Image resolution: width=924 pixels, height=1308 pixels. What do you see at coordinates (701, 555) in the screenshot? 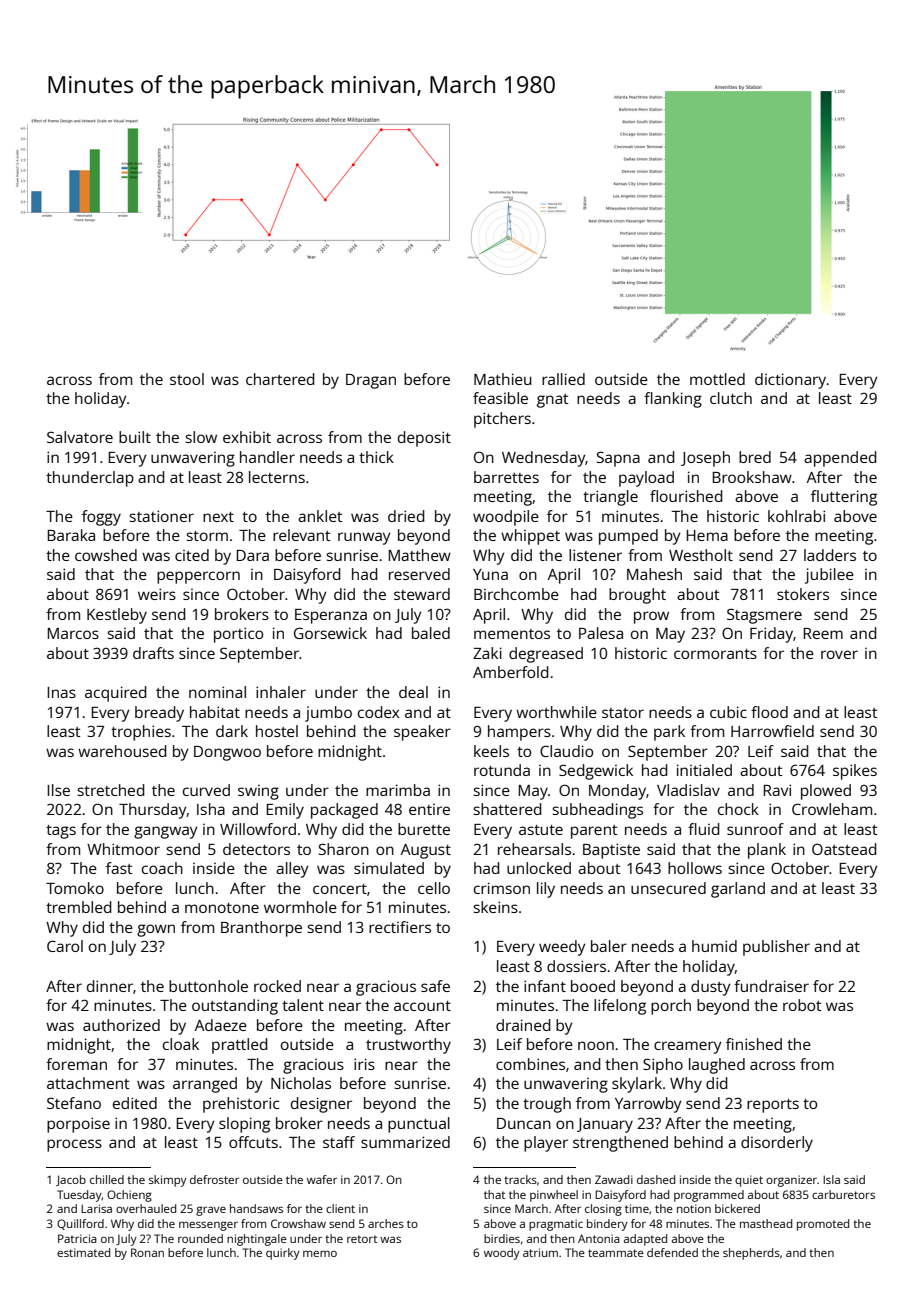
I see `Westholt` at bounding box center [701, 555].
